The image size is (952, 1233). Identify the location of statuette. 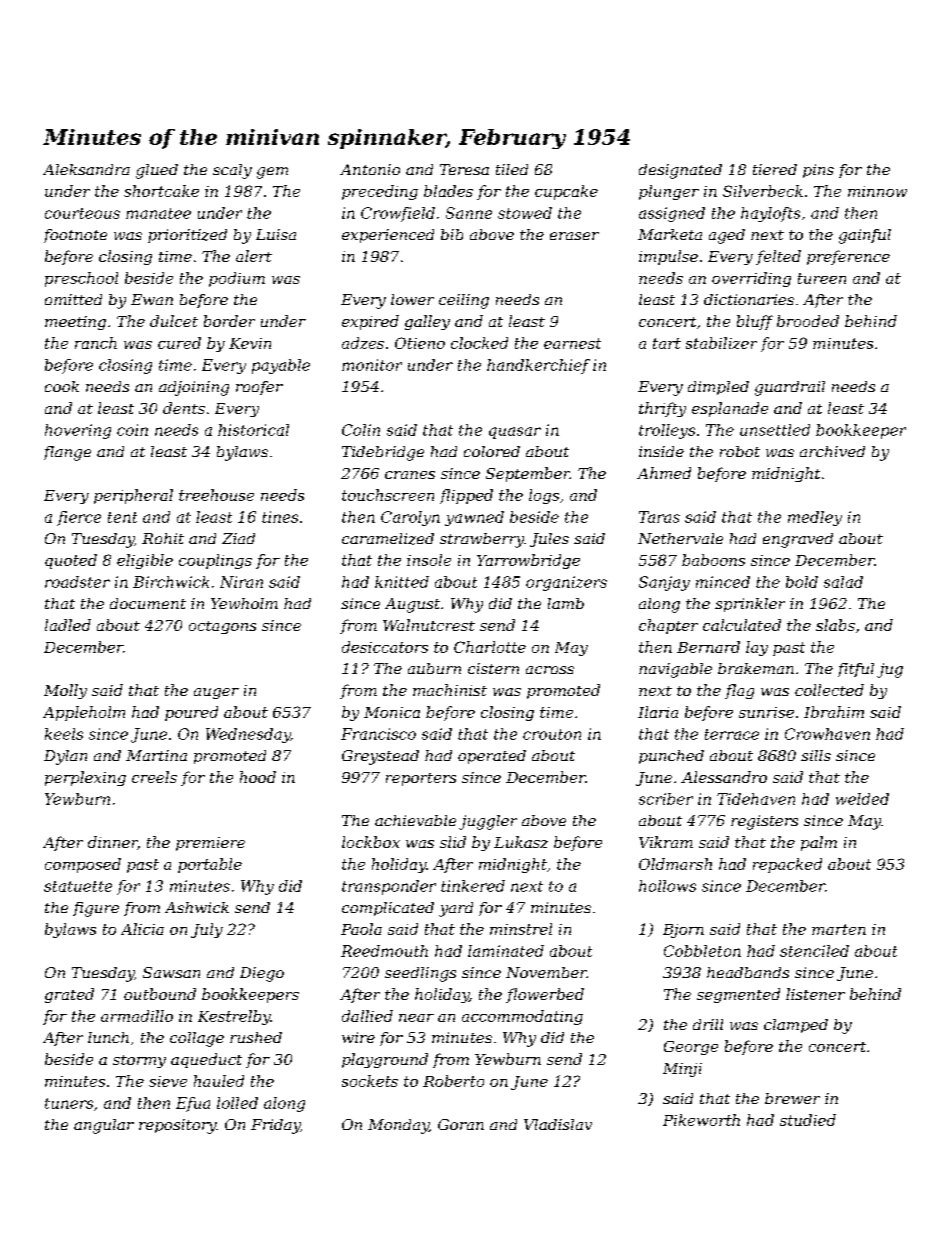
(78, 886).
